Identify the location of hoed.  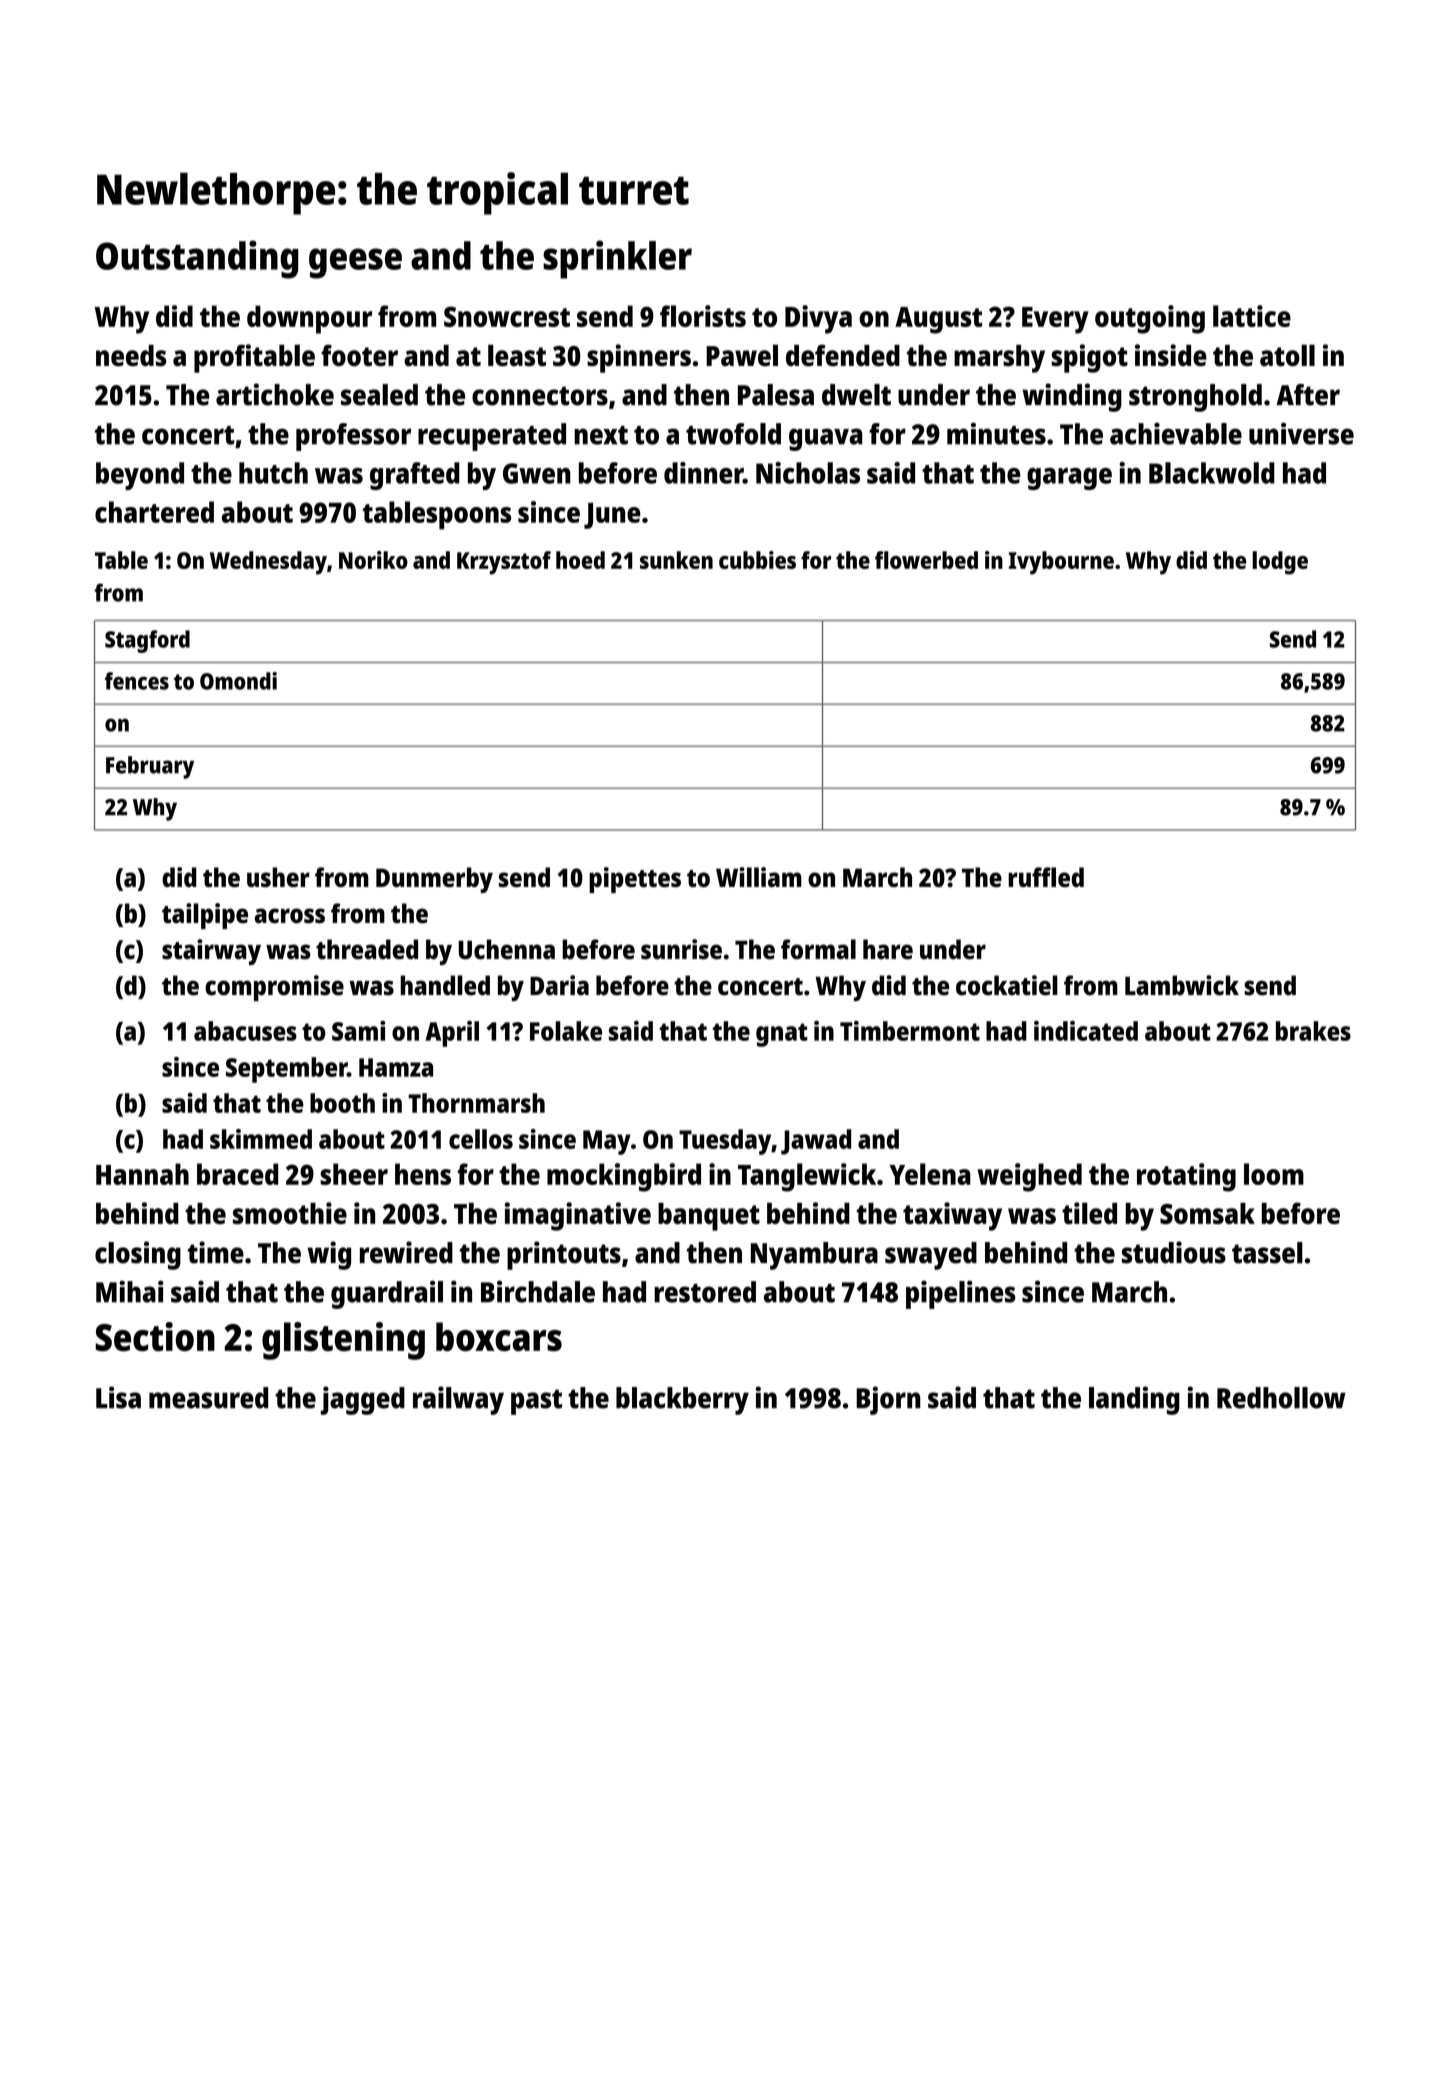
(580, 560).
